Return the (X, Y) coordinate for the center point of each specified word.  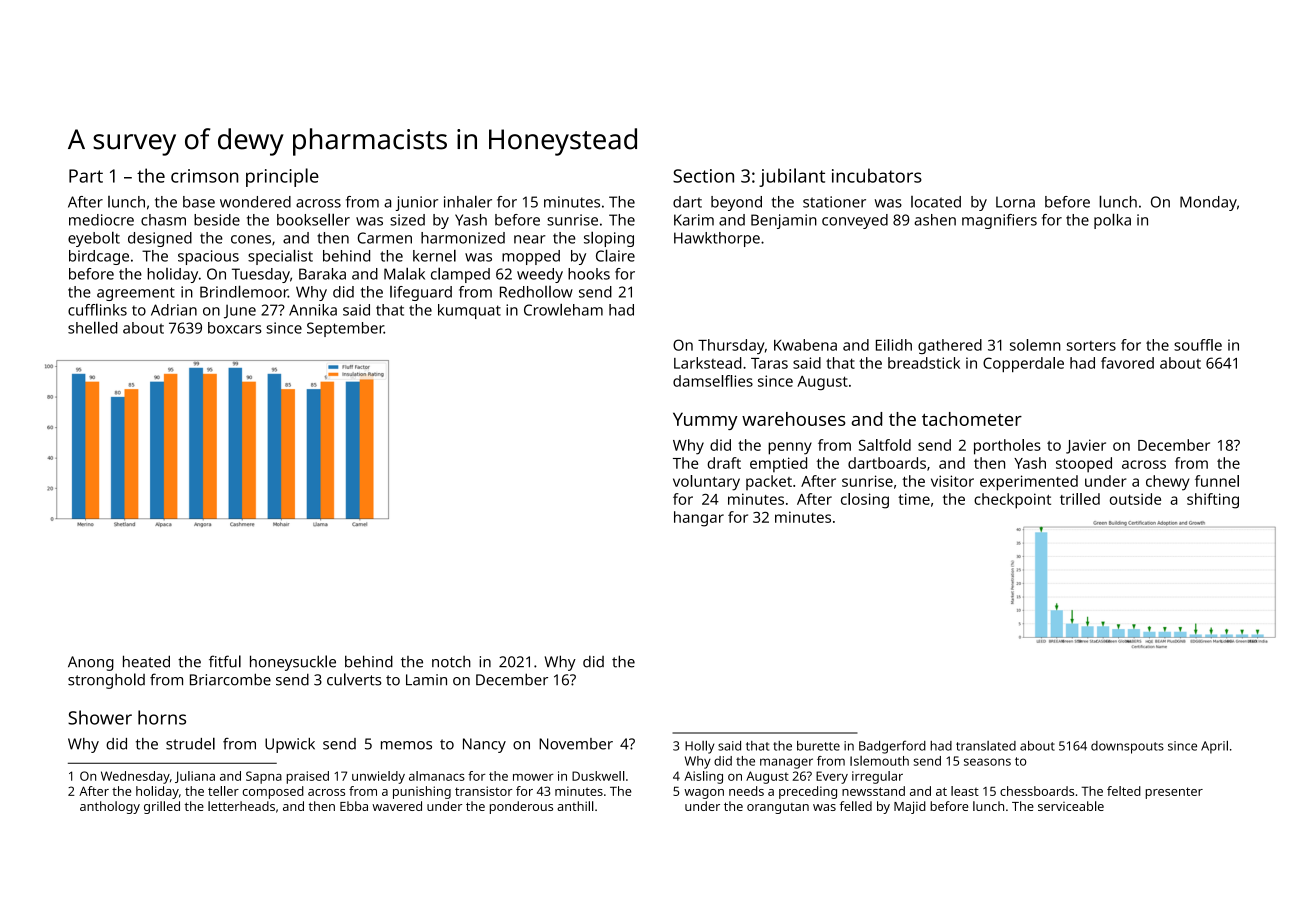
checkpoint (1012, 501)
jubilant (792, 177)
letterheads (241, 806)
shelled (93, 327)
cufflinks (97, 309)
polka (1112, 221)
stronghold (106, 681)
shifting (1213, 501)
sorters (1091, 346)
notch (451, 662)
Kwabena (805, 345)
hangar (699, 519)
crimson (204, 176)
